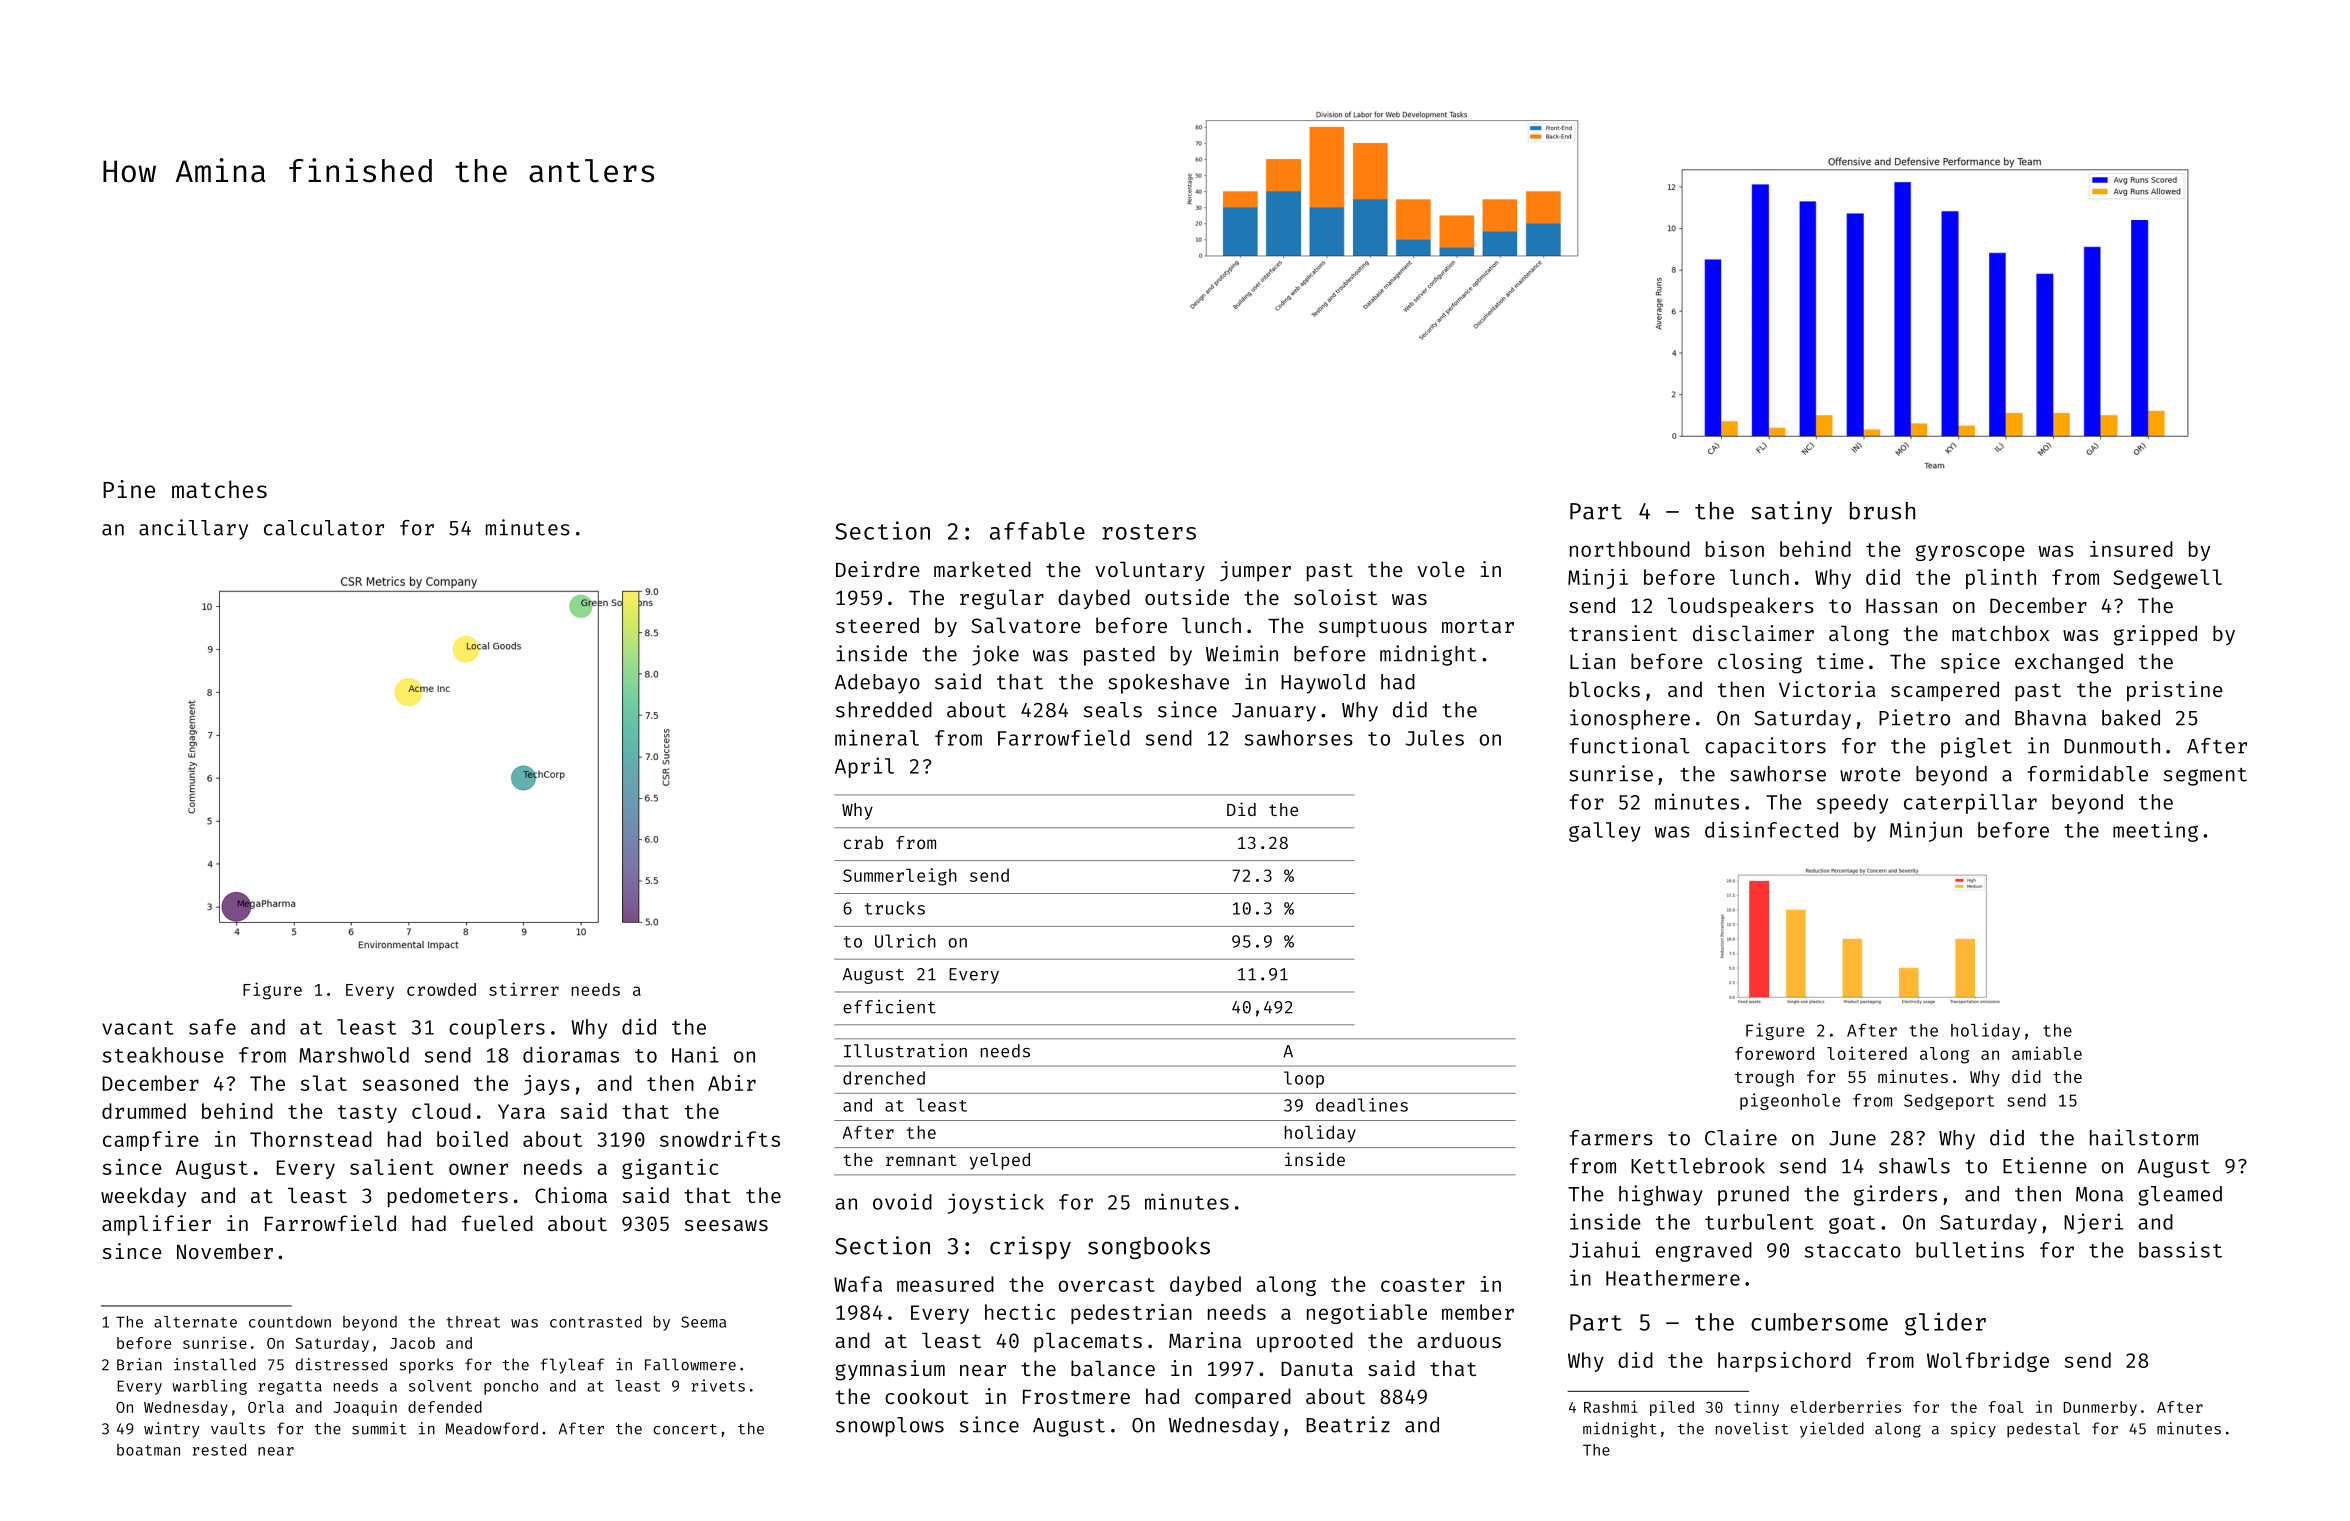 The height and width of the document is (1521, 2350). I want to click on dioramas, so click(571, 1054).
